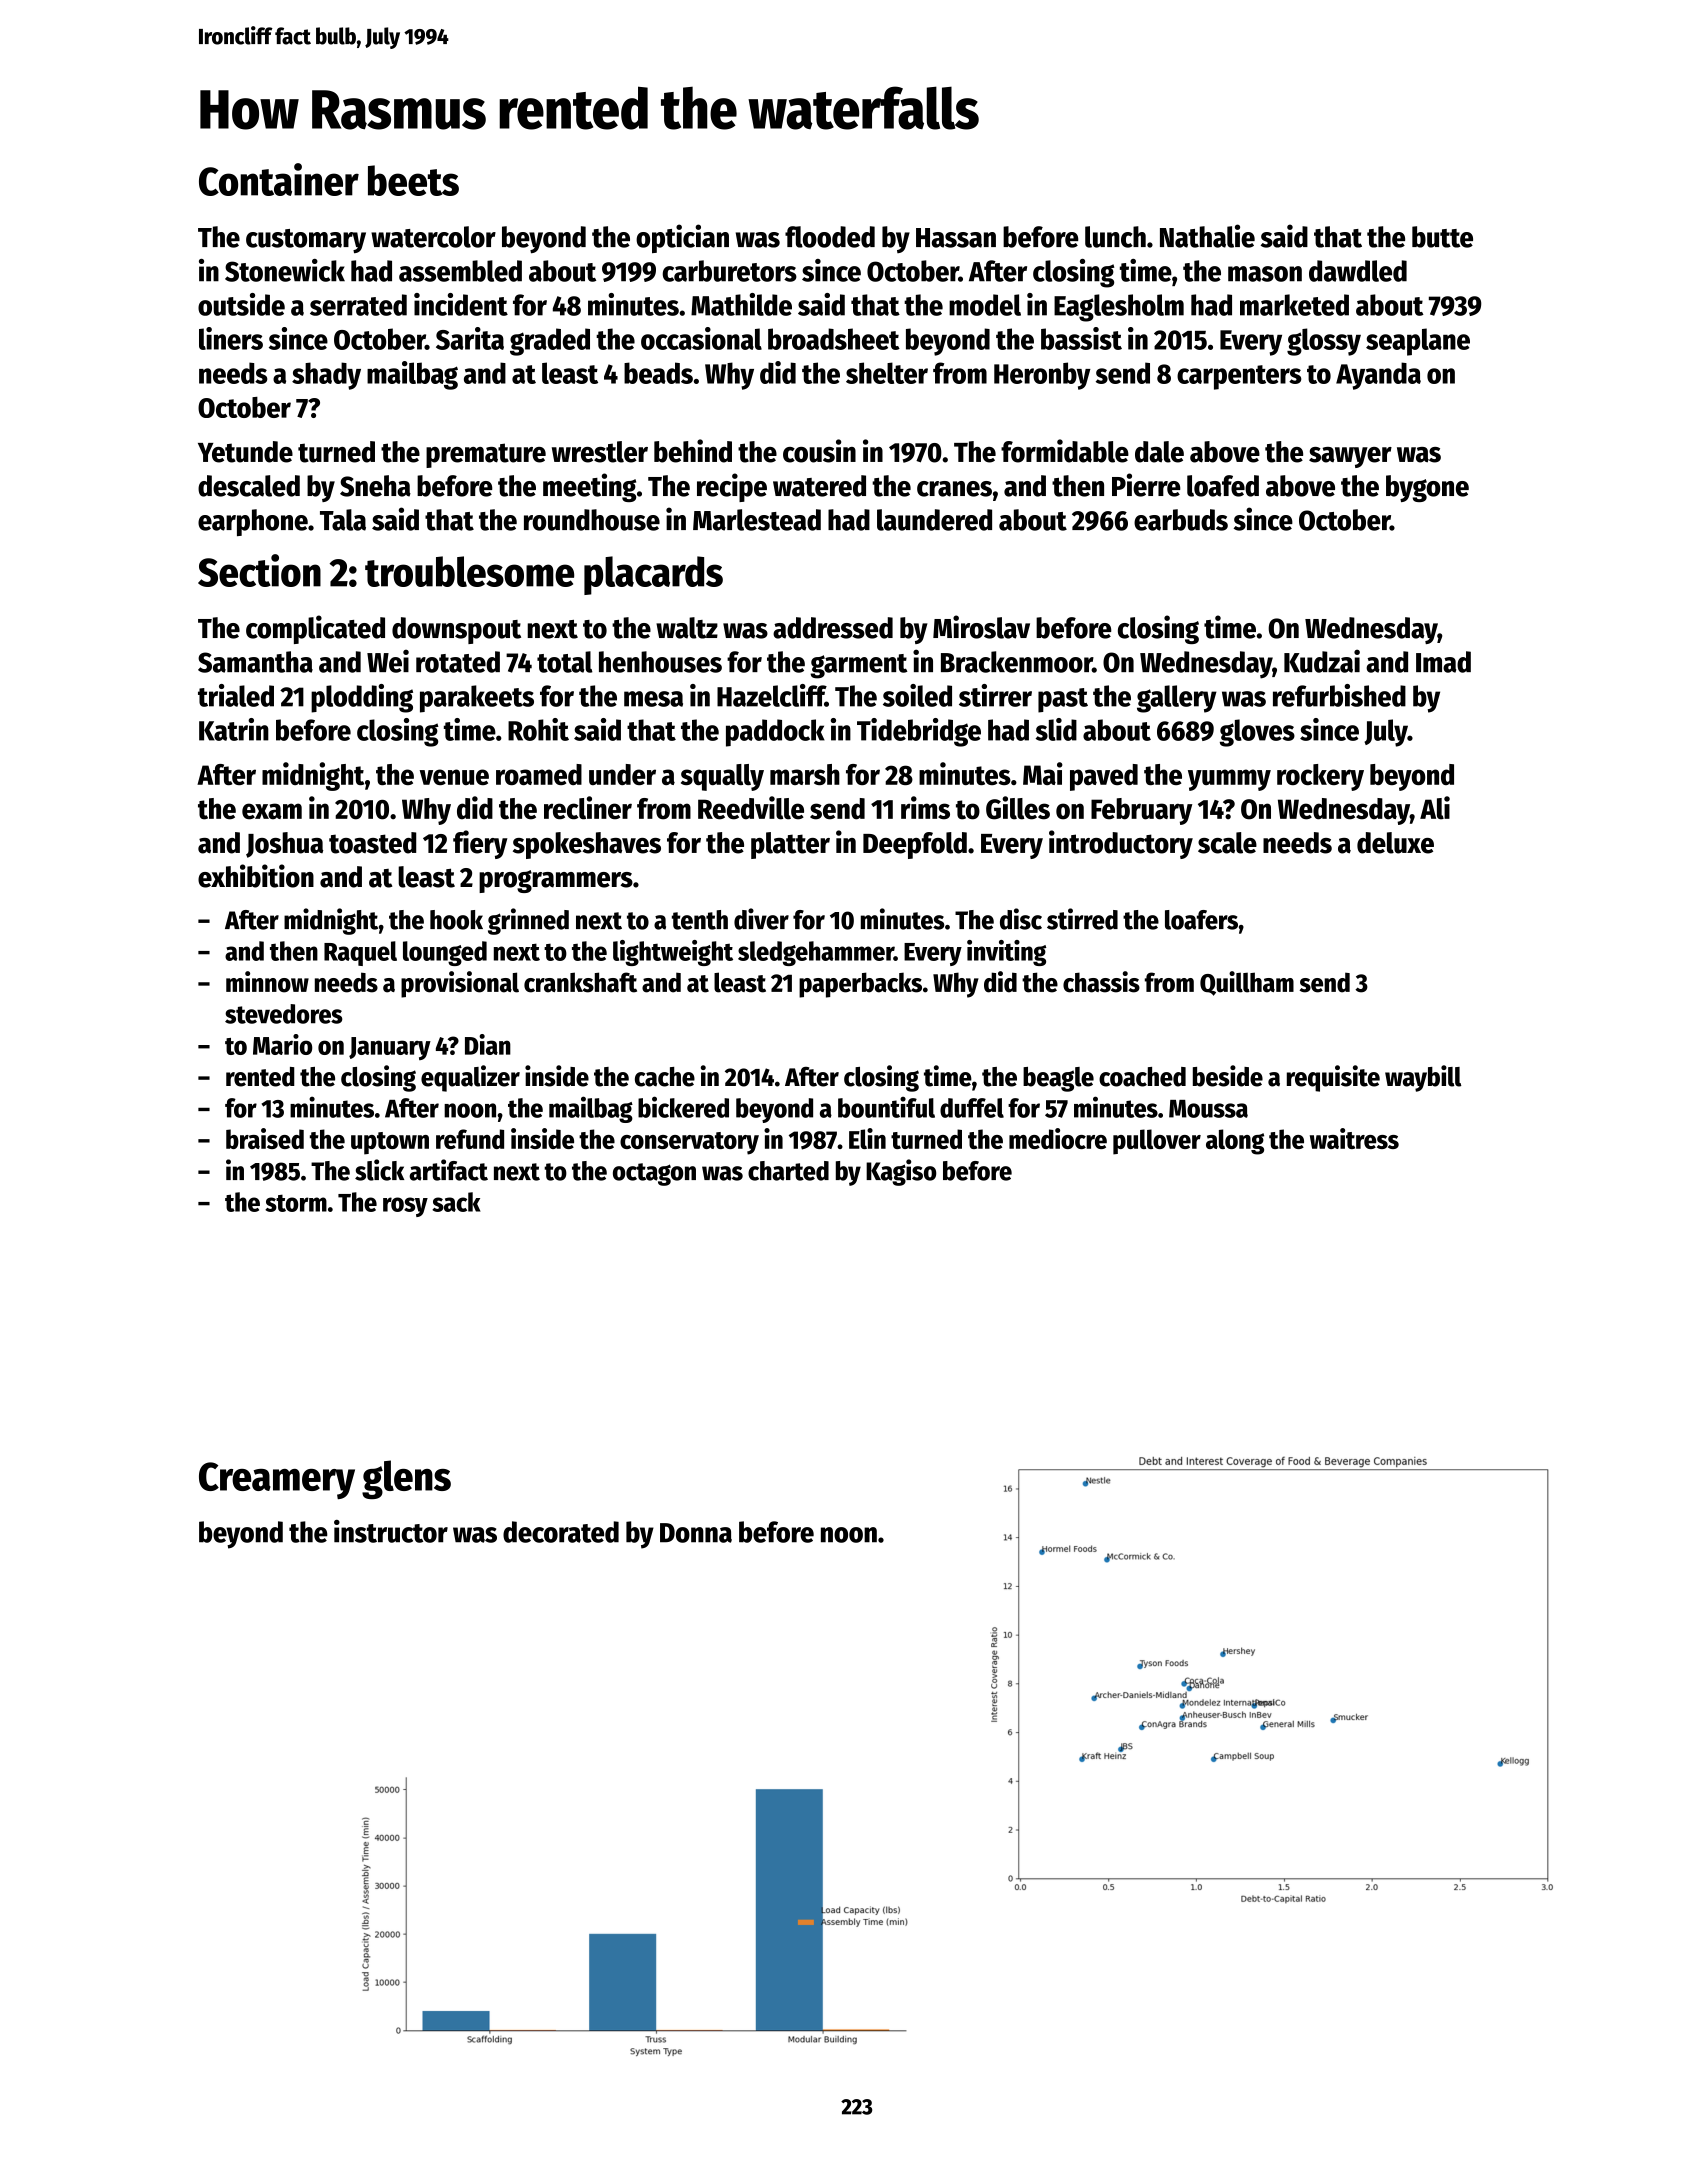  I want to click on Donna, so click(696, 1533).
